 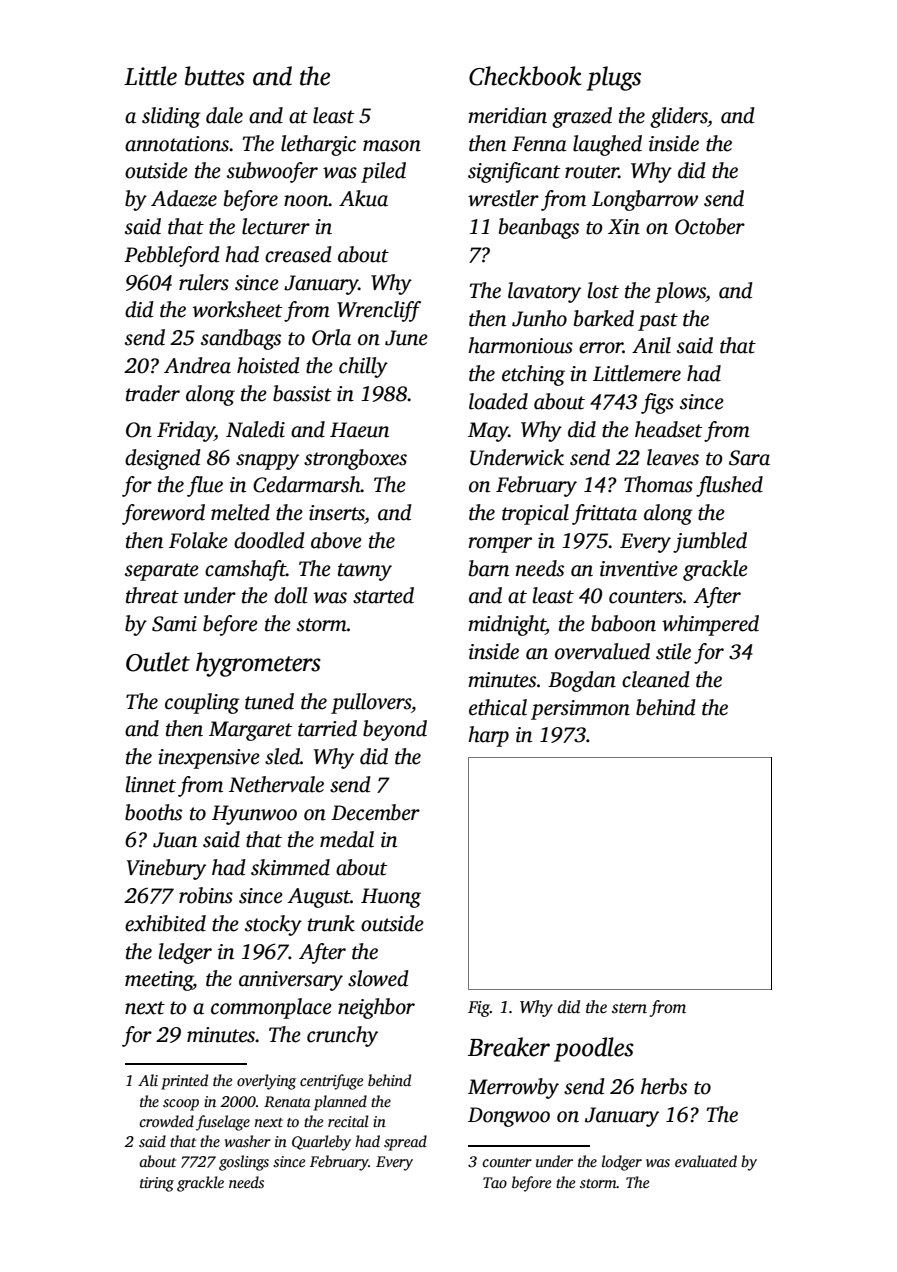 I want to click on plugs, so click(x=614, y=78).
